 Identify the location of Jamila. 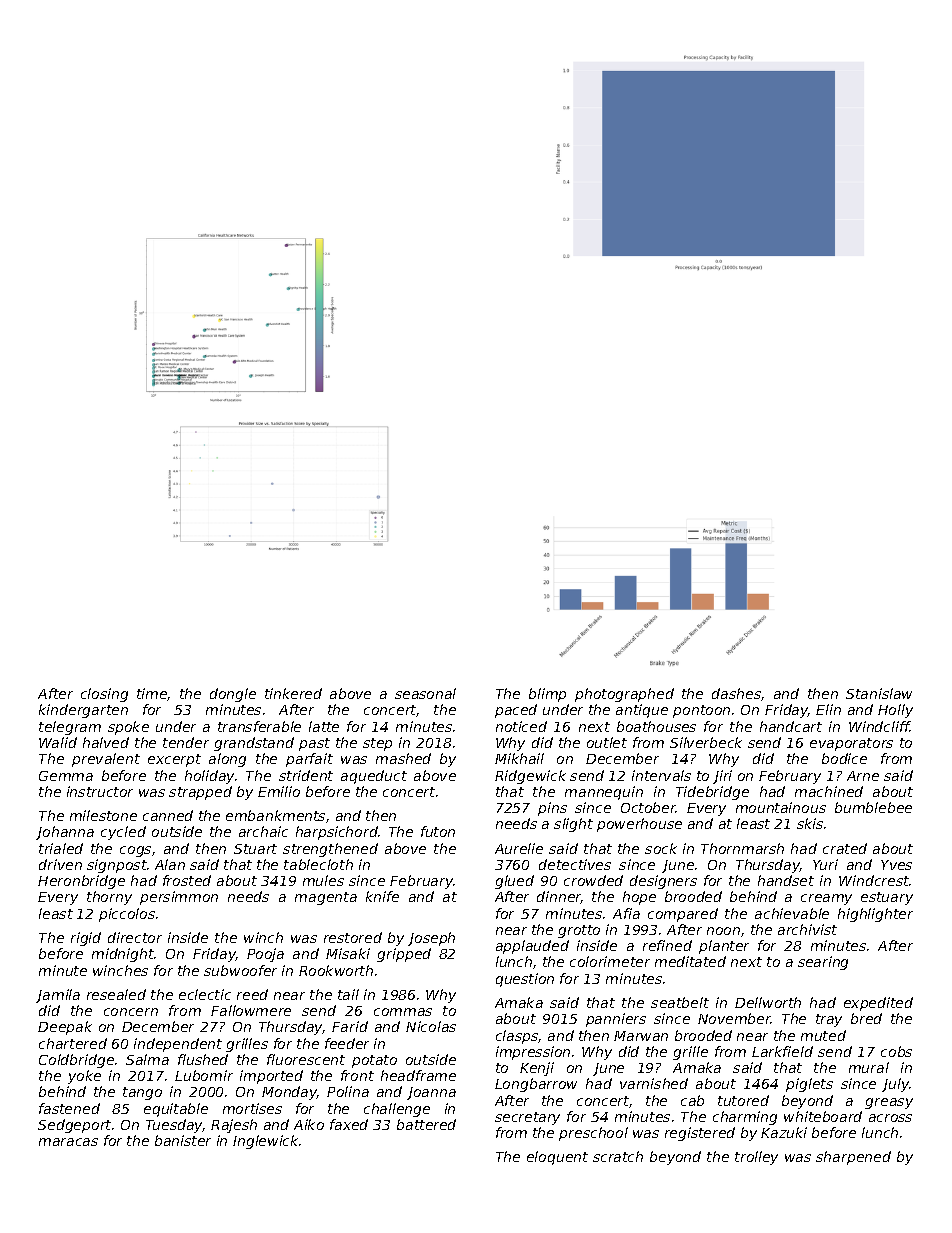
(58, 996).
